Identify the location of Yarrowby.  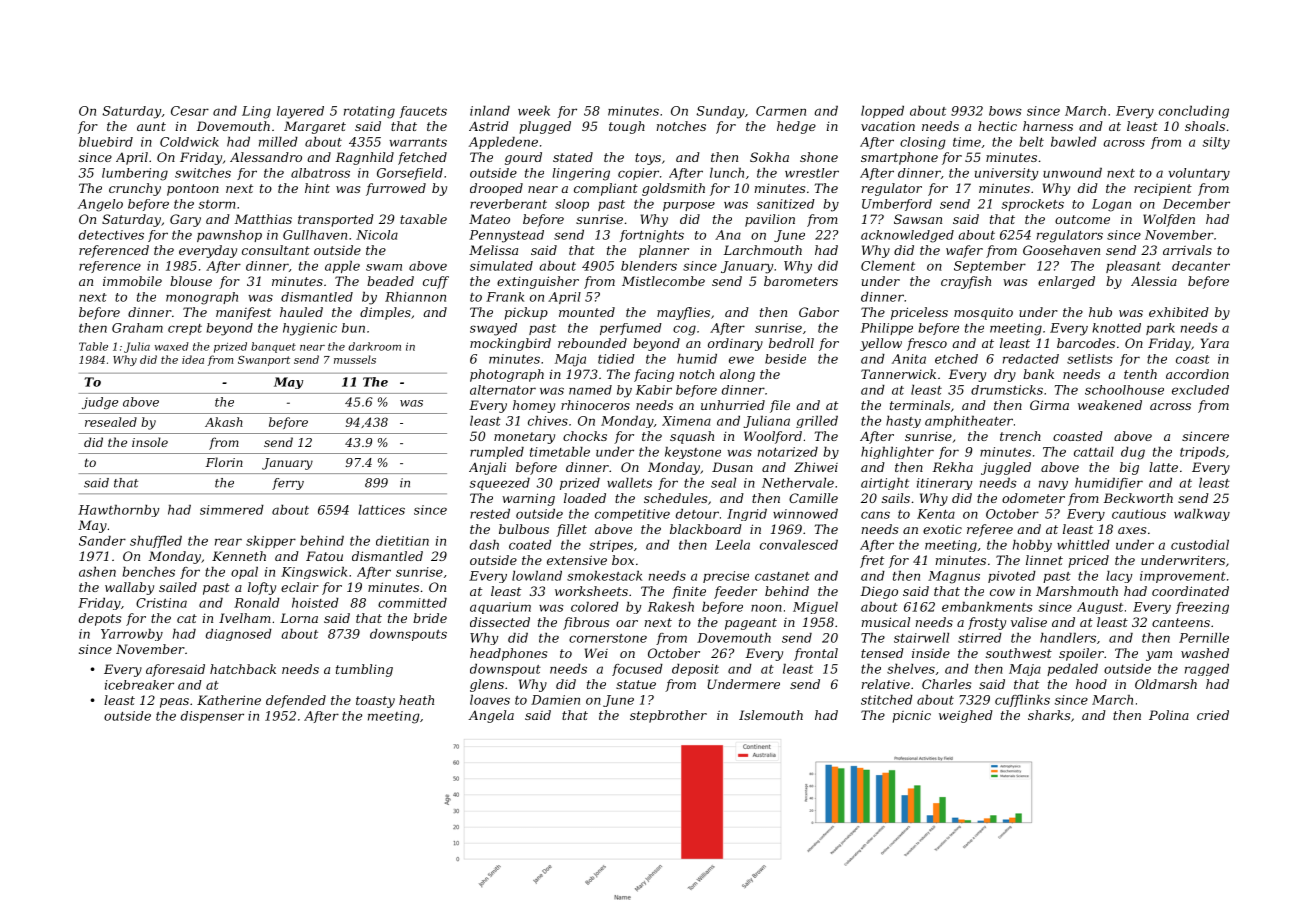
(132, 635).
